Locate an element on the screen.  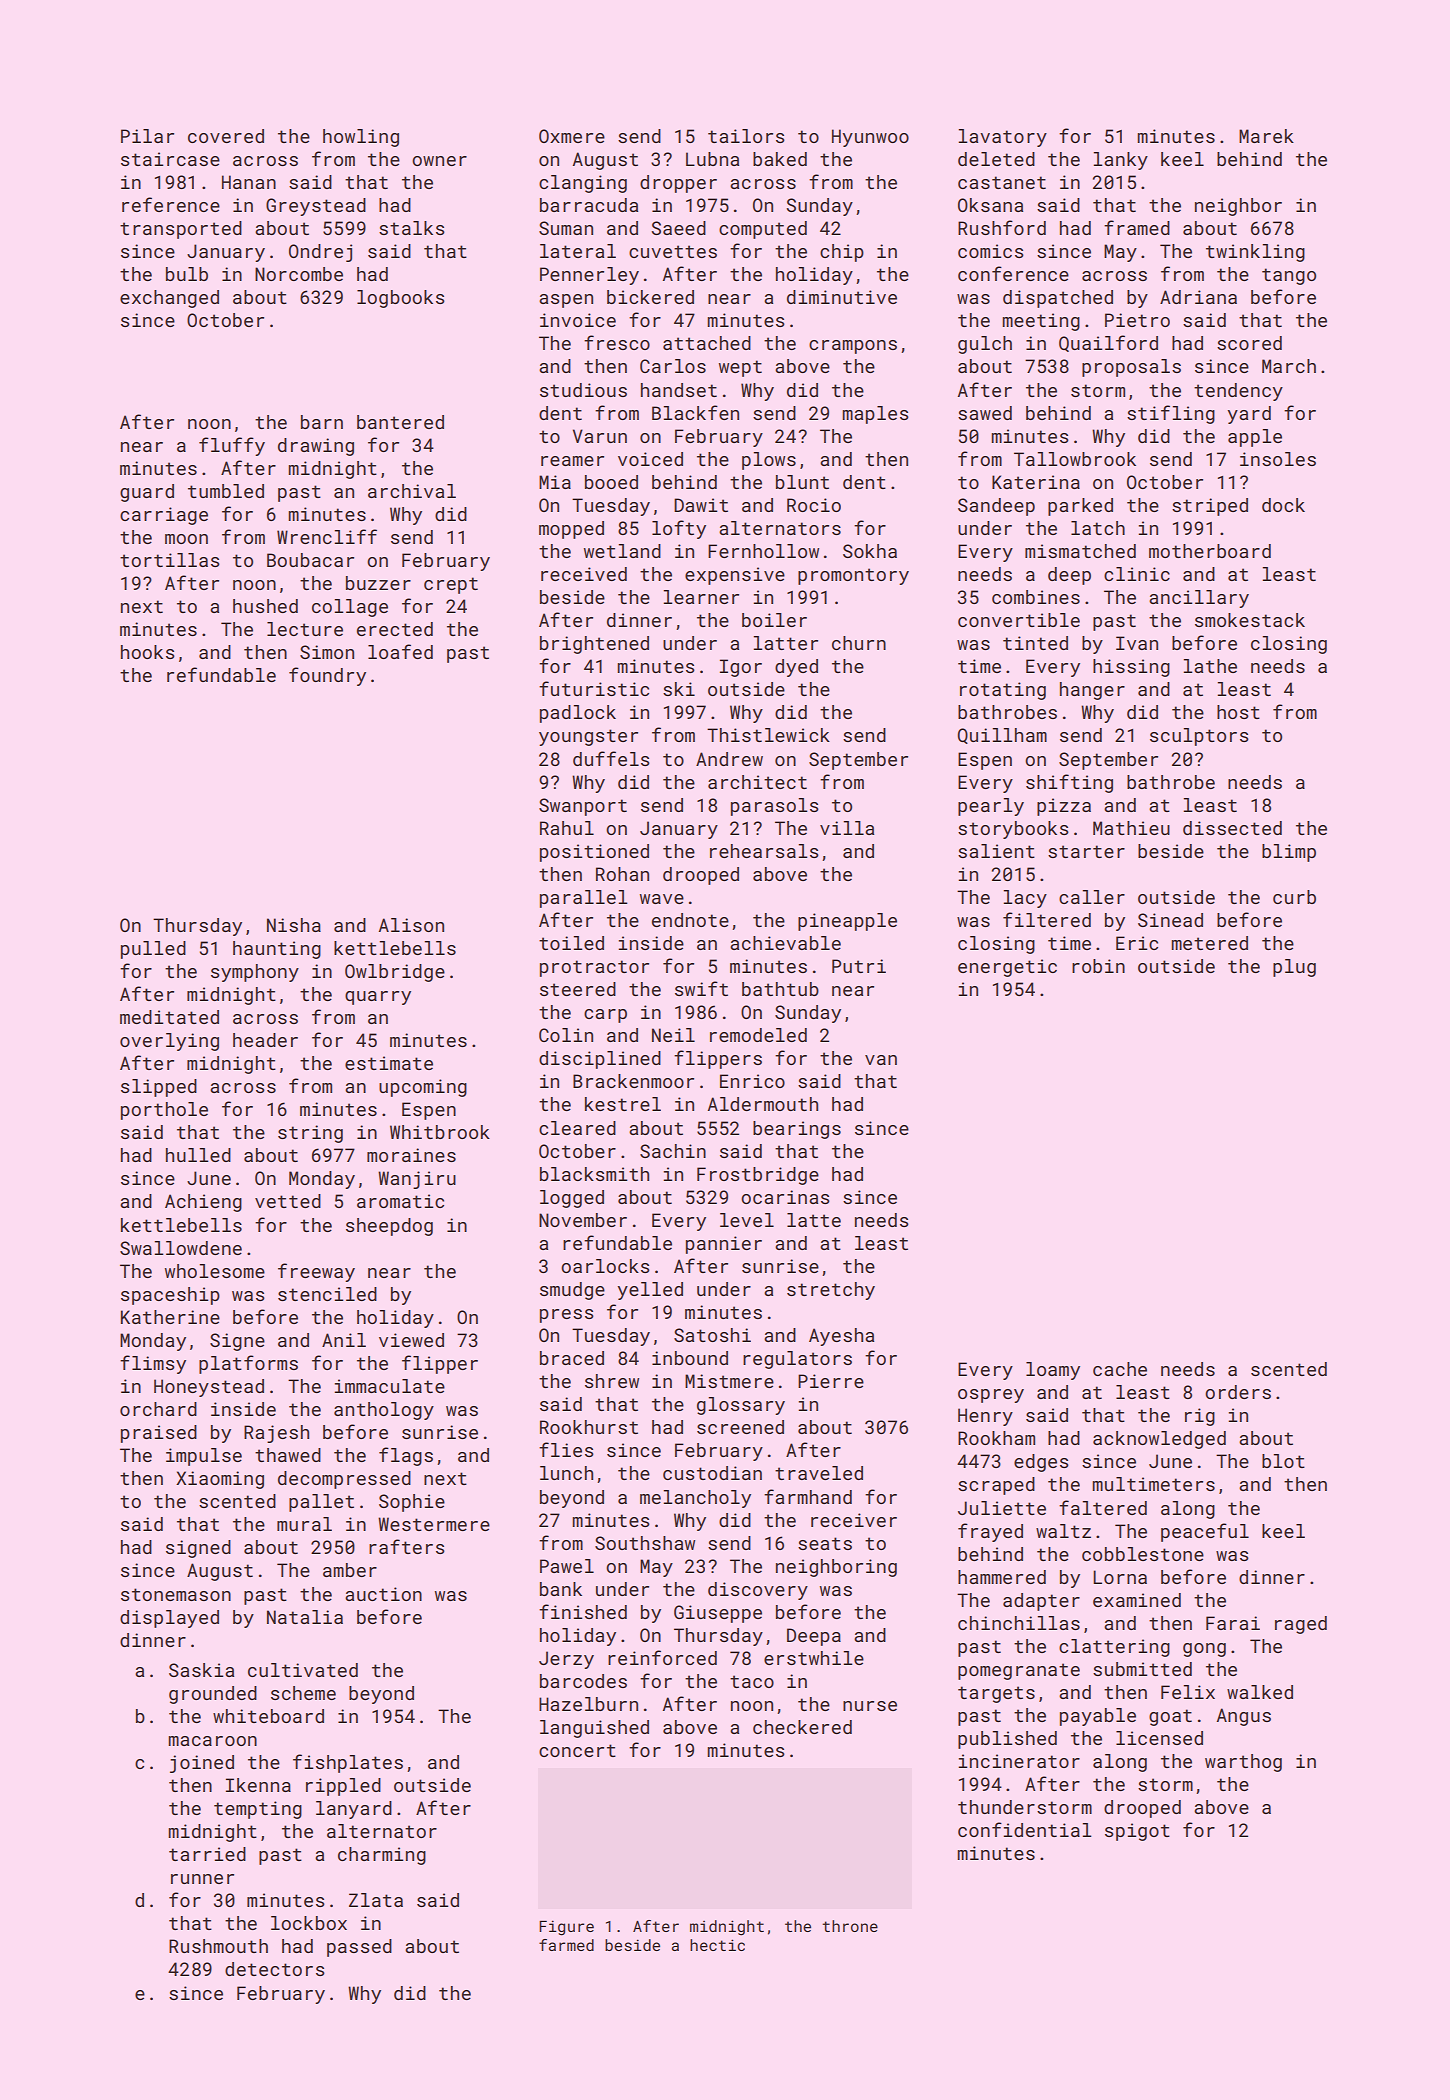
vetted is located at coordinates (288, 1201).
